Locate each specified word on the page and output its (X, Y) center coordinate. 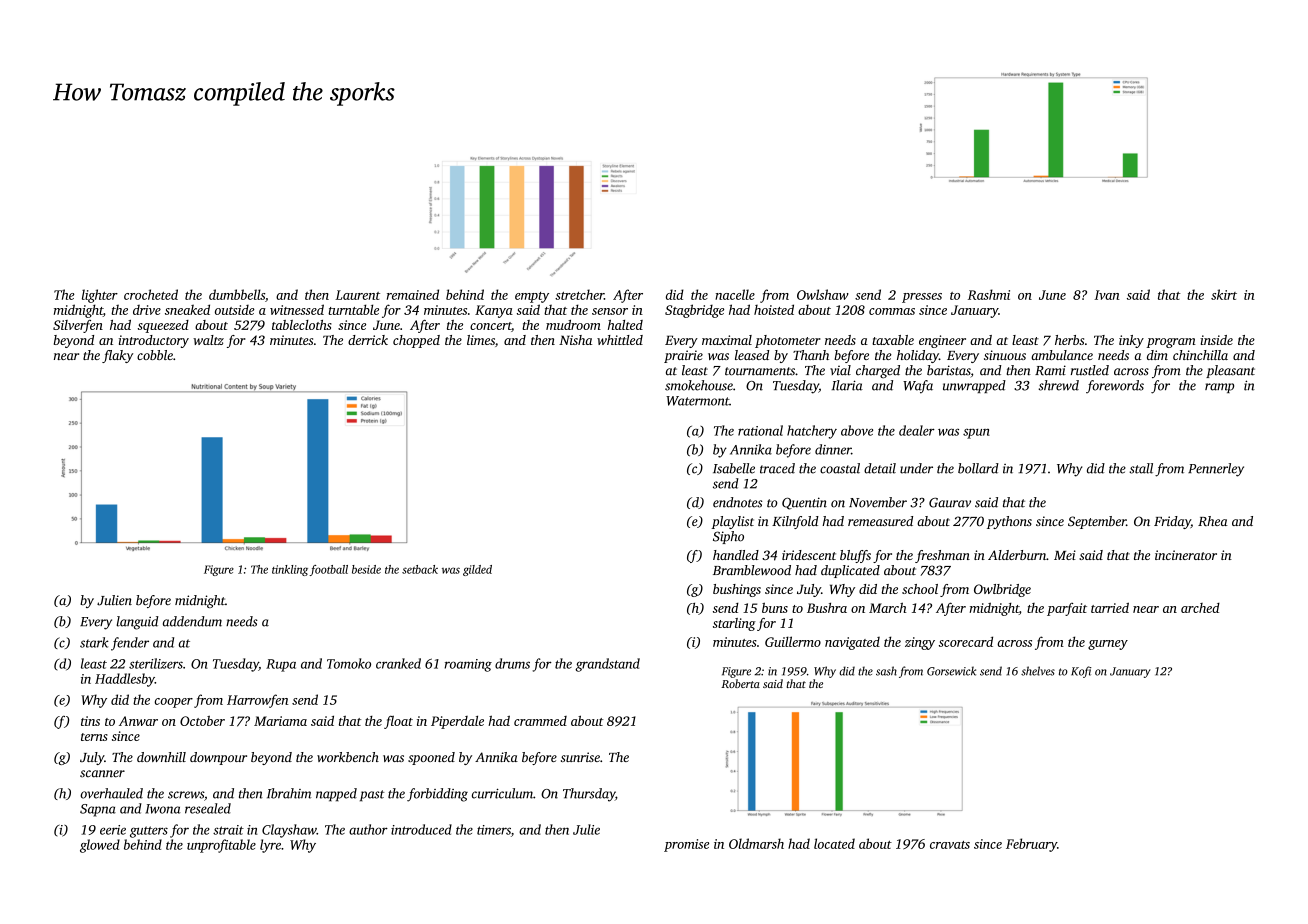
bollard (978, 468)
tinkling (290, 570)
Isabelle (734, 468)
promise (686, 845)
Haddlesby (125, 680)
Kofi (1081, 672)
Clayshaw (289, 831)
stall (1141, 468)
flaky (117, 356)
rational (760, 430)
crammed (540, 721)
